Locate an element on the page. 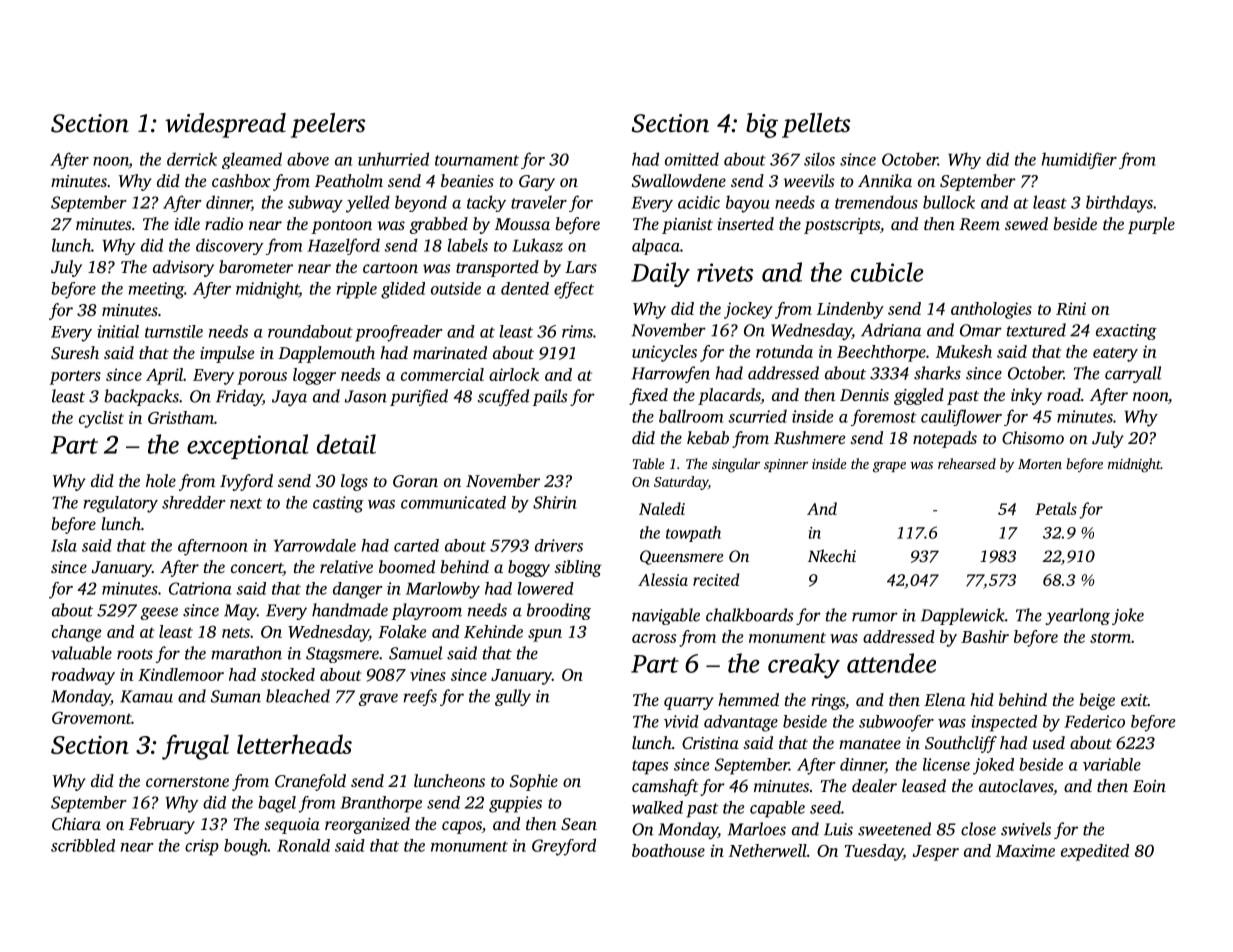  acidic is located at coordinates (699, 202).
